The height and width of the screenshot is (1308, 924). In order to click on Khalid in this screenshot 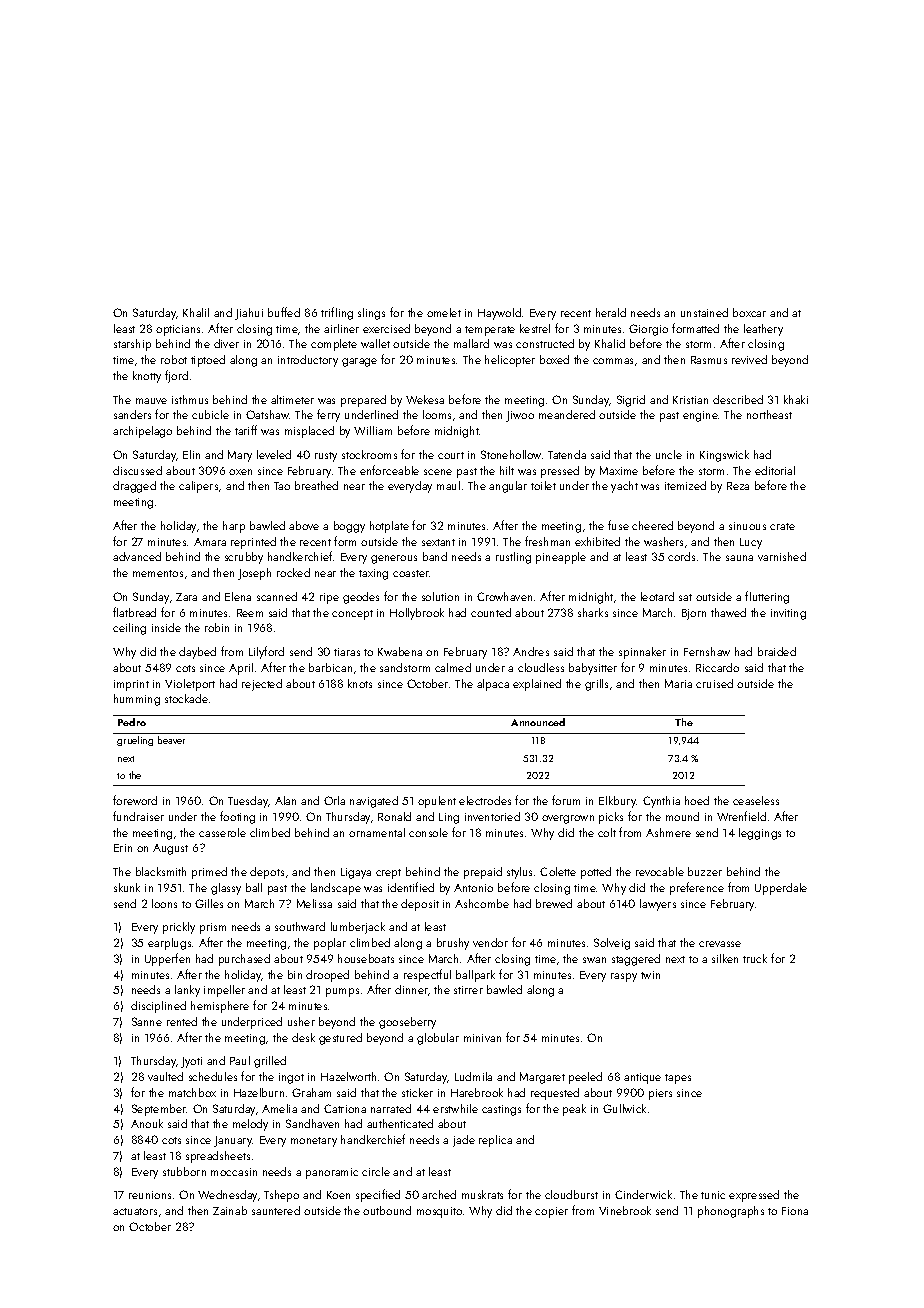, I will do `click(610, 343)`.
